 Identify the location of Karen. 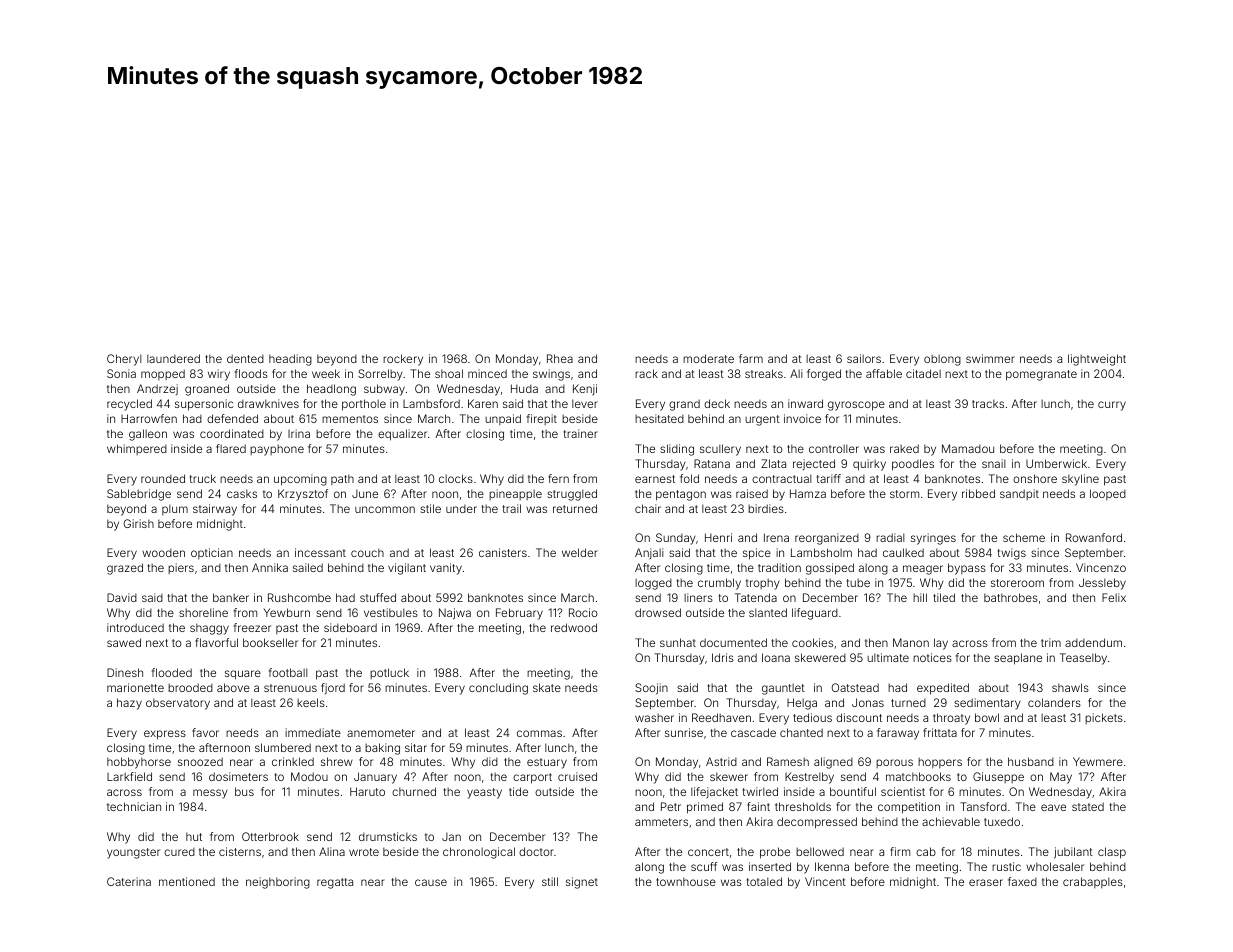
(483, 403).
